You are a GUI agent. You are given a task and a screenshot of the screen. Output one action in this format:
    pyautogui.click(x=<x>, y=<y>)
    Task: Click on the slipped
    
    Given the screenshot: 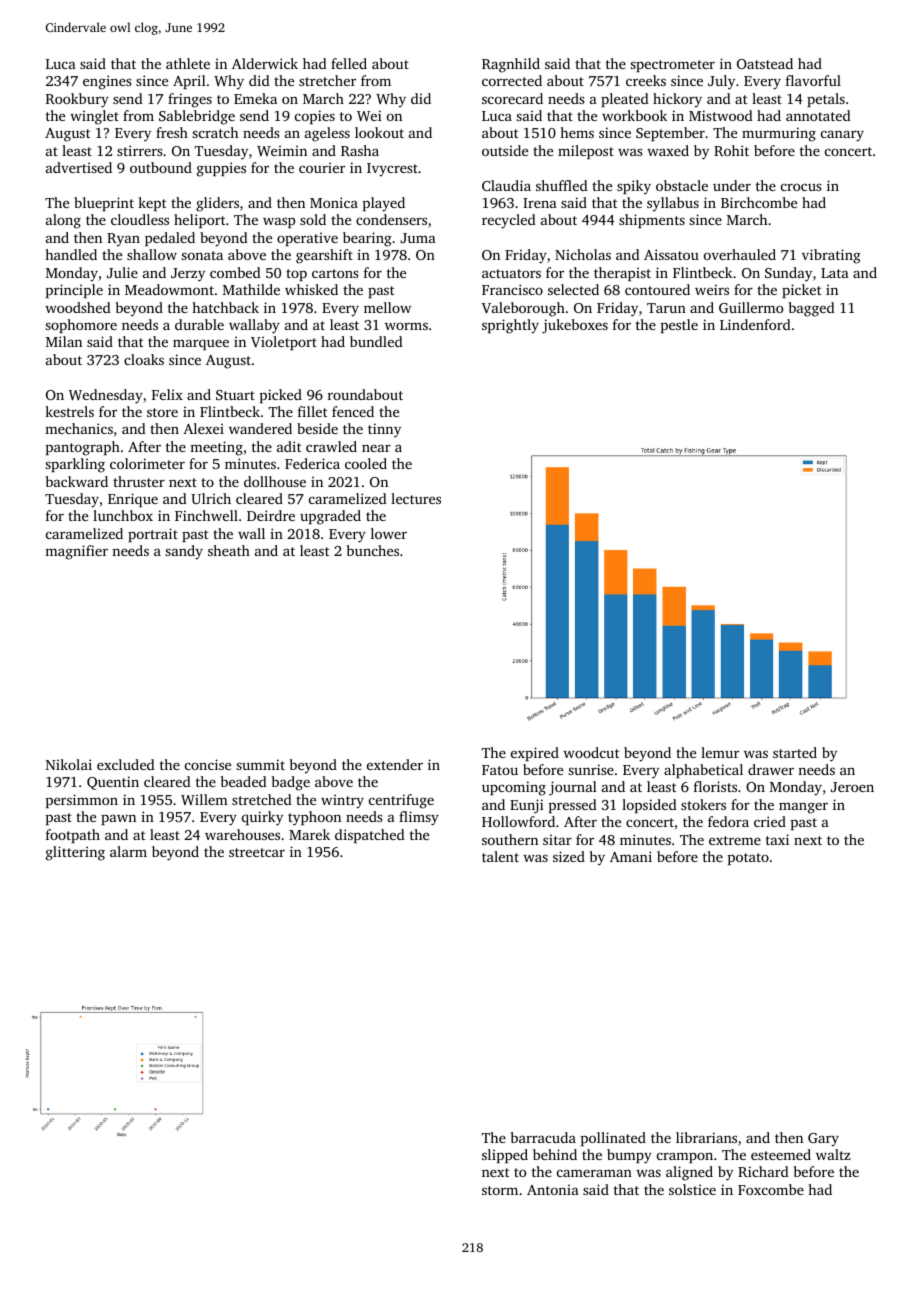 What is the action you would take?
    pyautogui.click(x=505, y=1156)
